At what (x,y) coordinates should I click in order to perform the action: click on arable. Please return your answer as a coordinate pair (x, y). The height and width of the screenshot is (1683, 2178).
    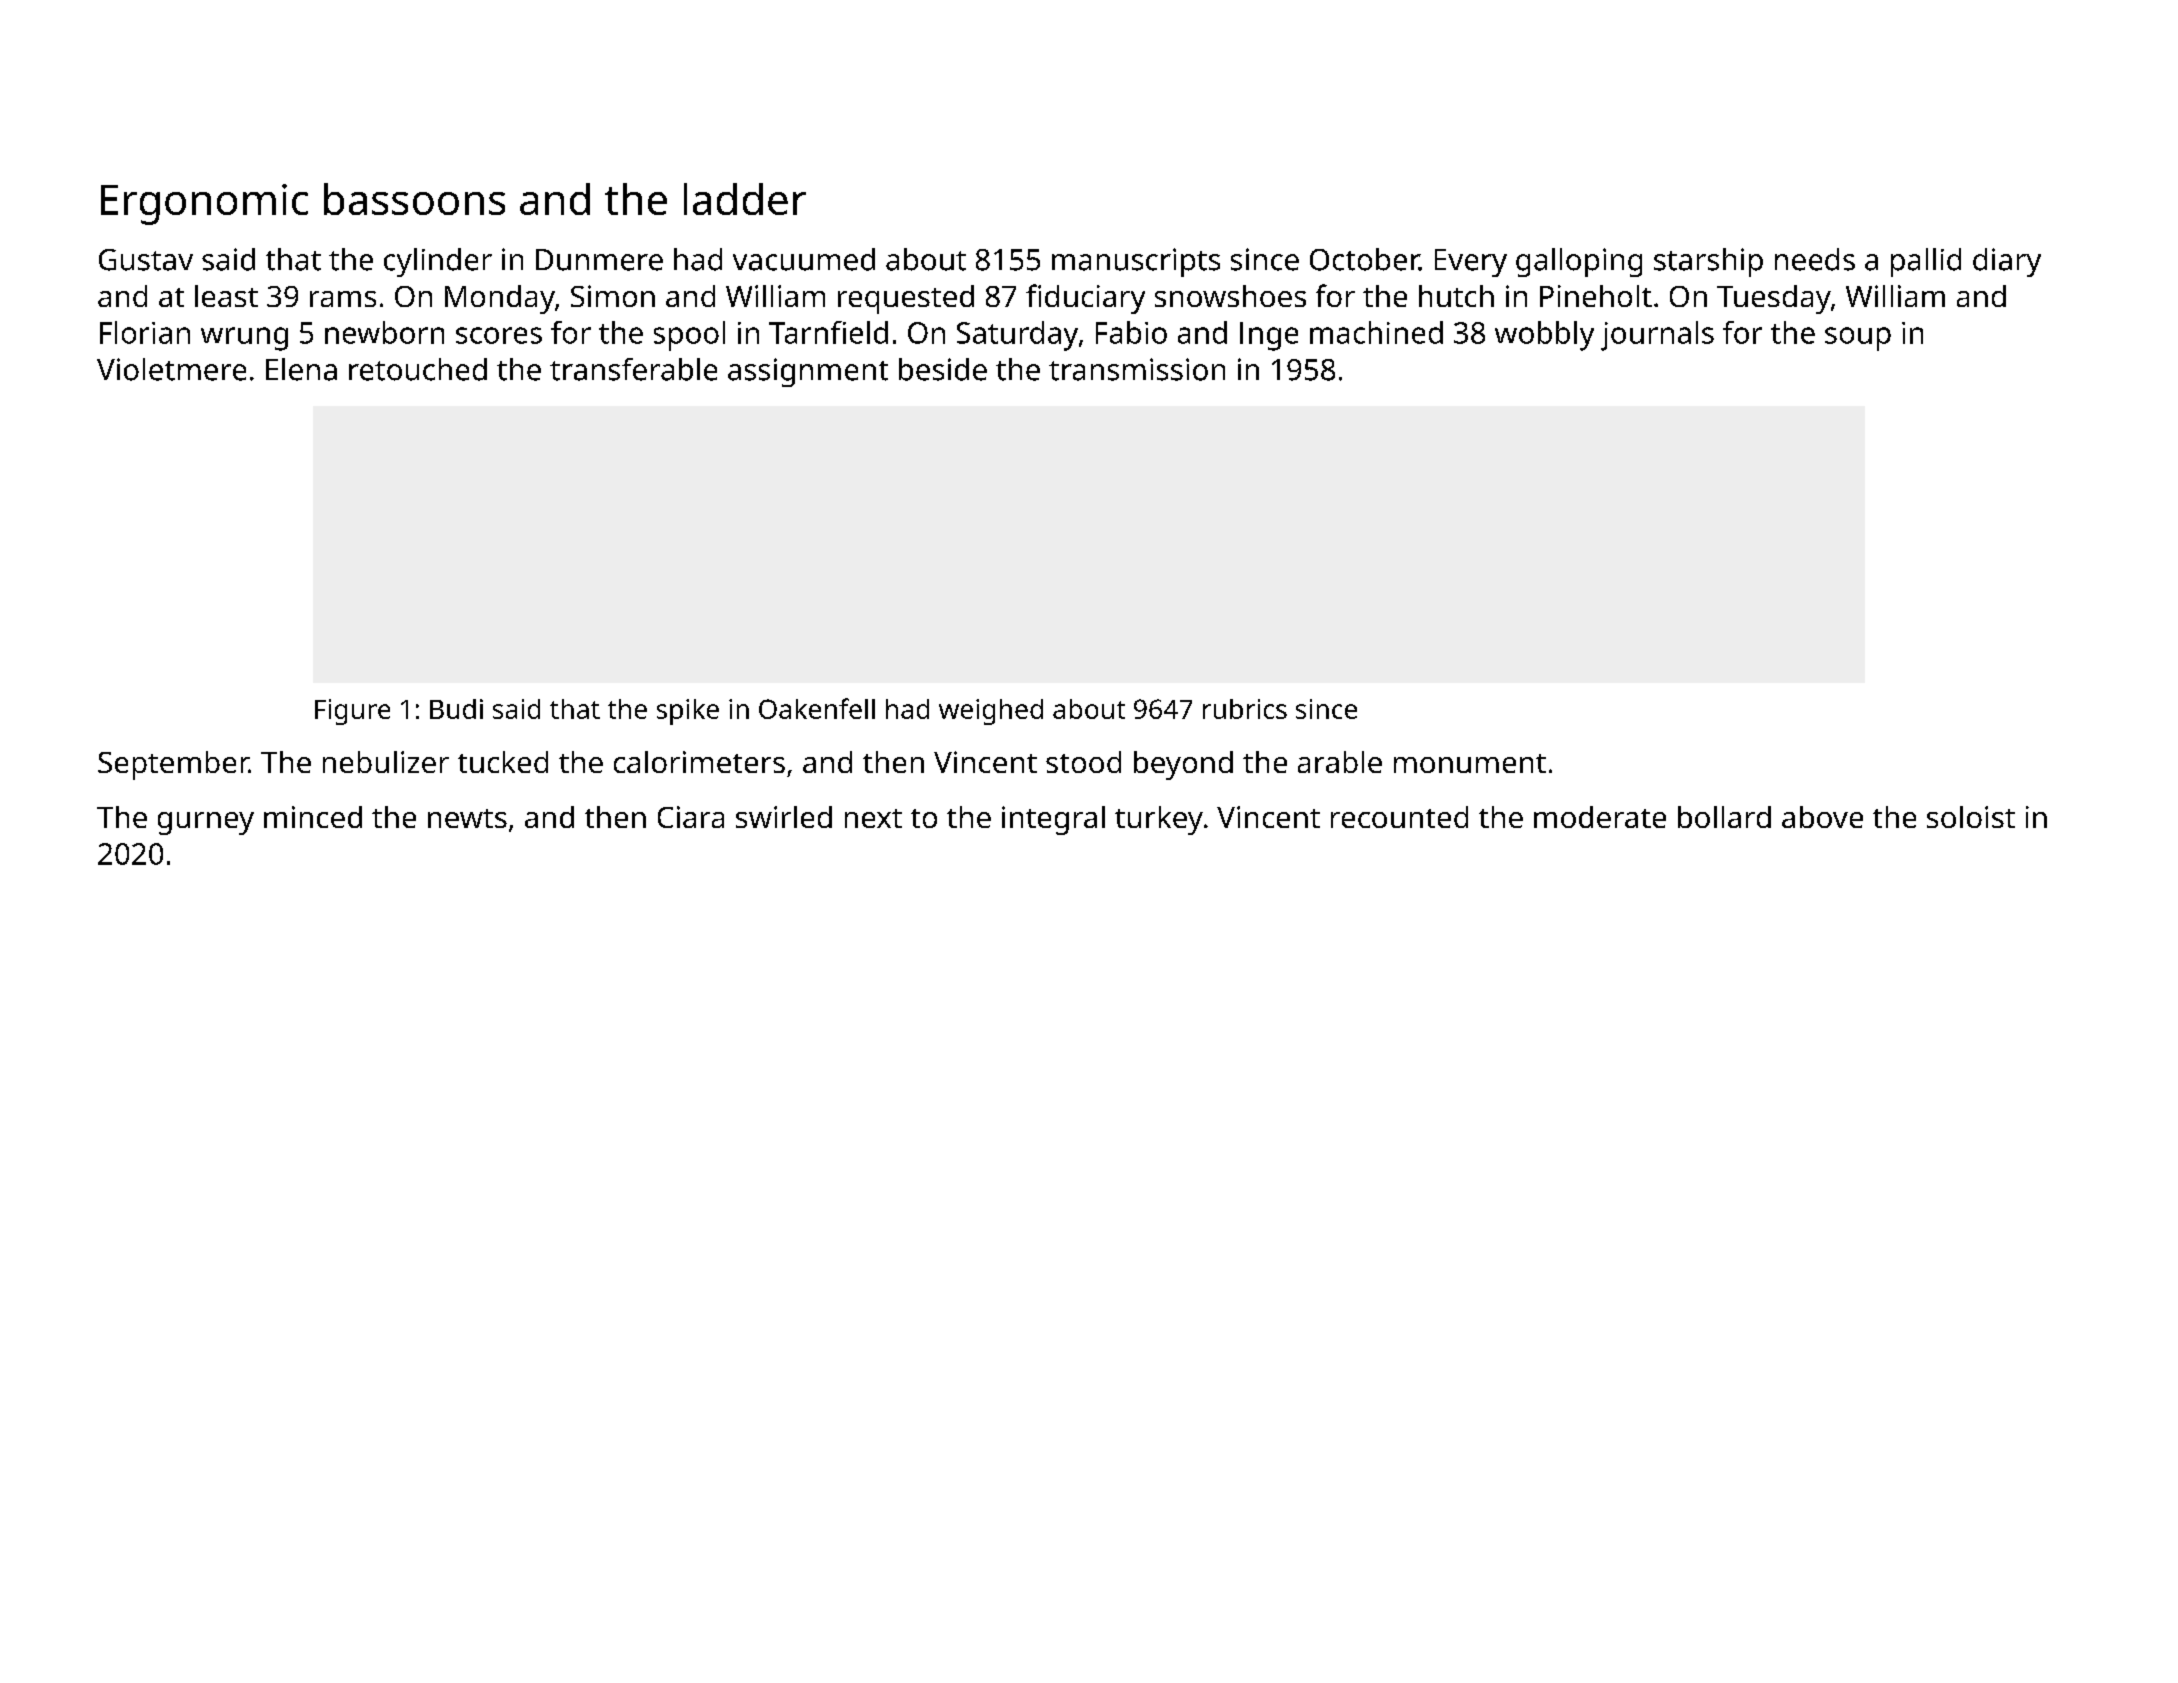
    Looking at the image, I should click on (1340, 762).
